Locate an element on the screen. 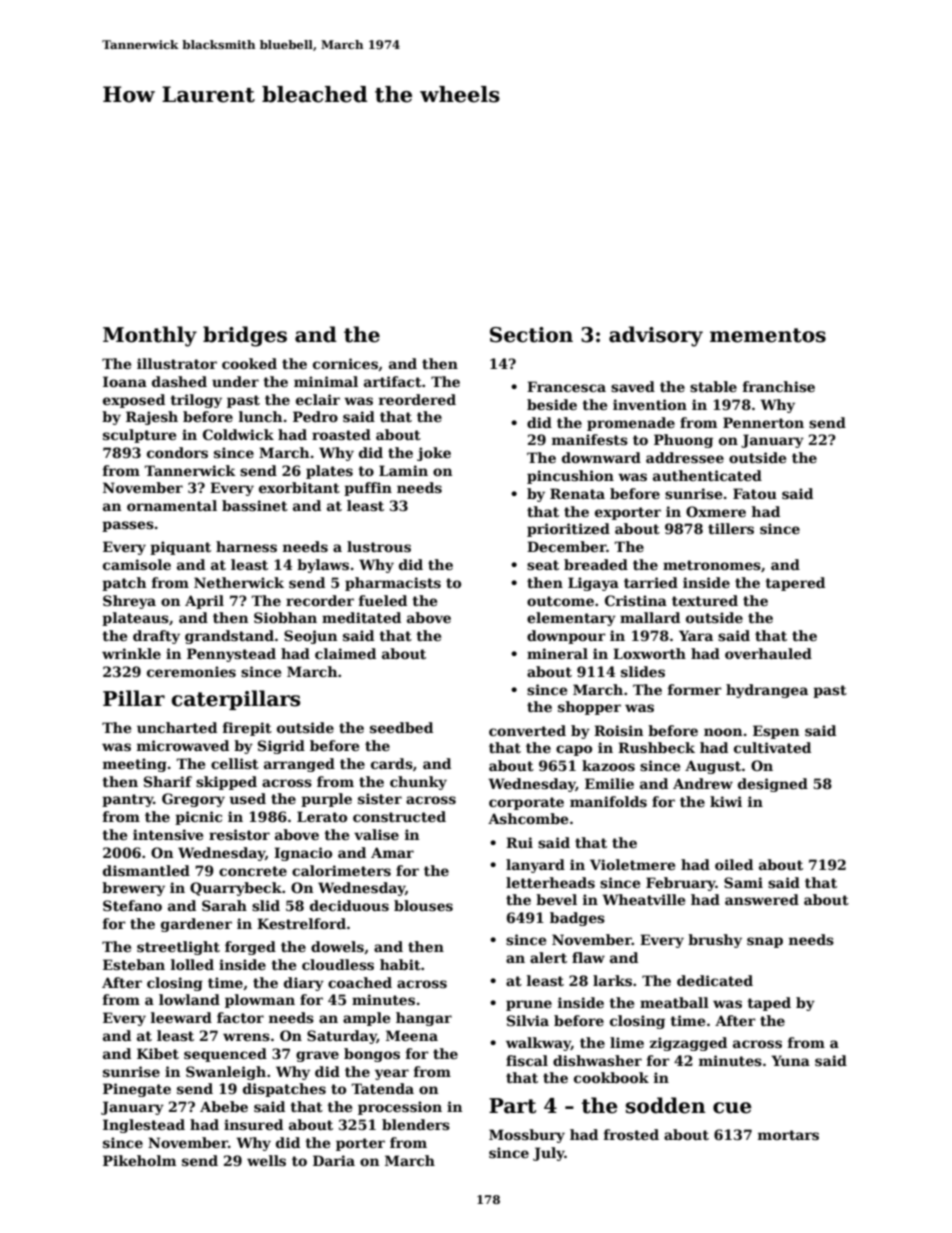 Image resolution: width=952 pixels, height=1233 pixels. cultivated is located at coordinates (772, 747).
